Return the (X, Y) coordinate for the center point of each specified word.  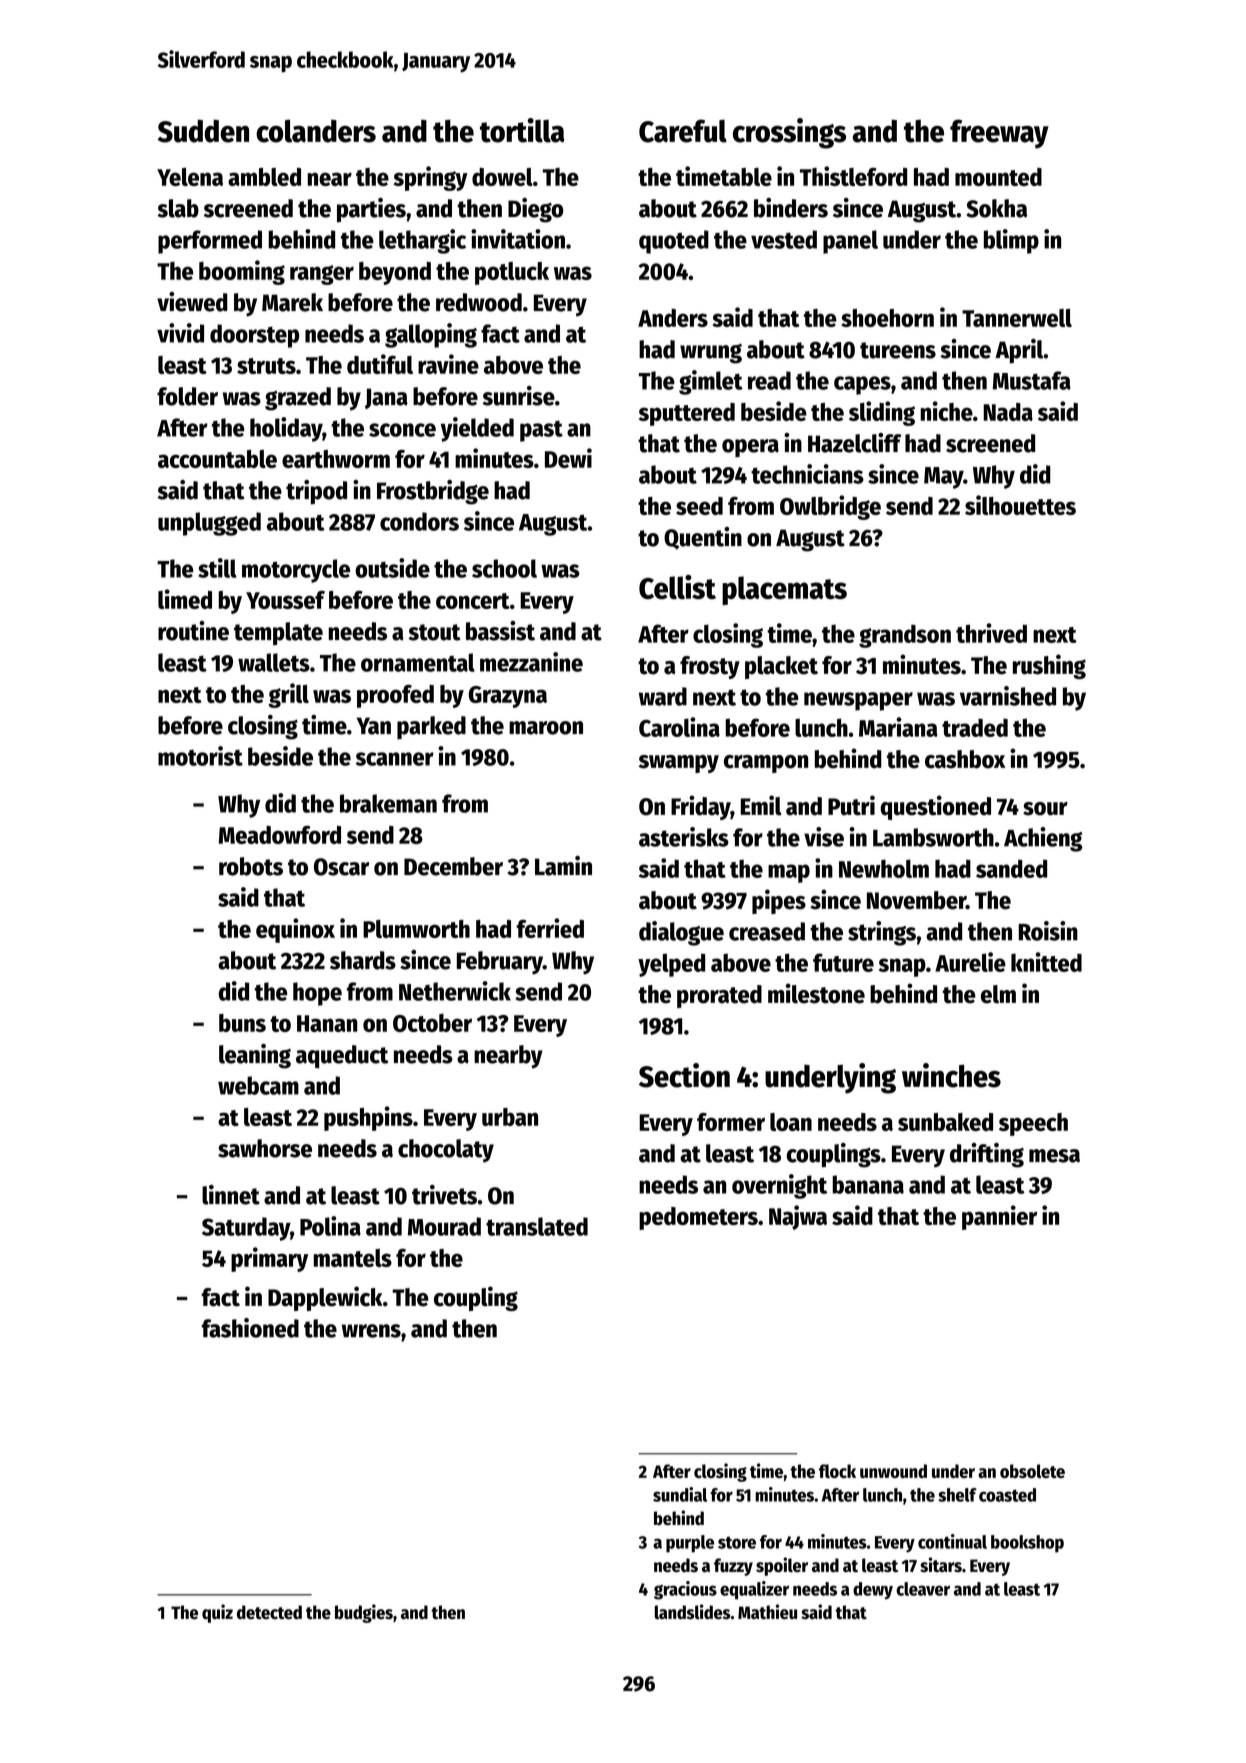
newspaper (858, 701)
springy (431, 178)
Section (684, 1075)
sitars (941, 1564)
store (737, 1542)
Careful (683, 131)
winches (951, 1075)
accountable (217, 459)
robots (251, 866)
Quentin (703, 538)
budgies (364, 1613)
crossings (789, 133)
